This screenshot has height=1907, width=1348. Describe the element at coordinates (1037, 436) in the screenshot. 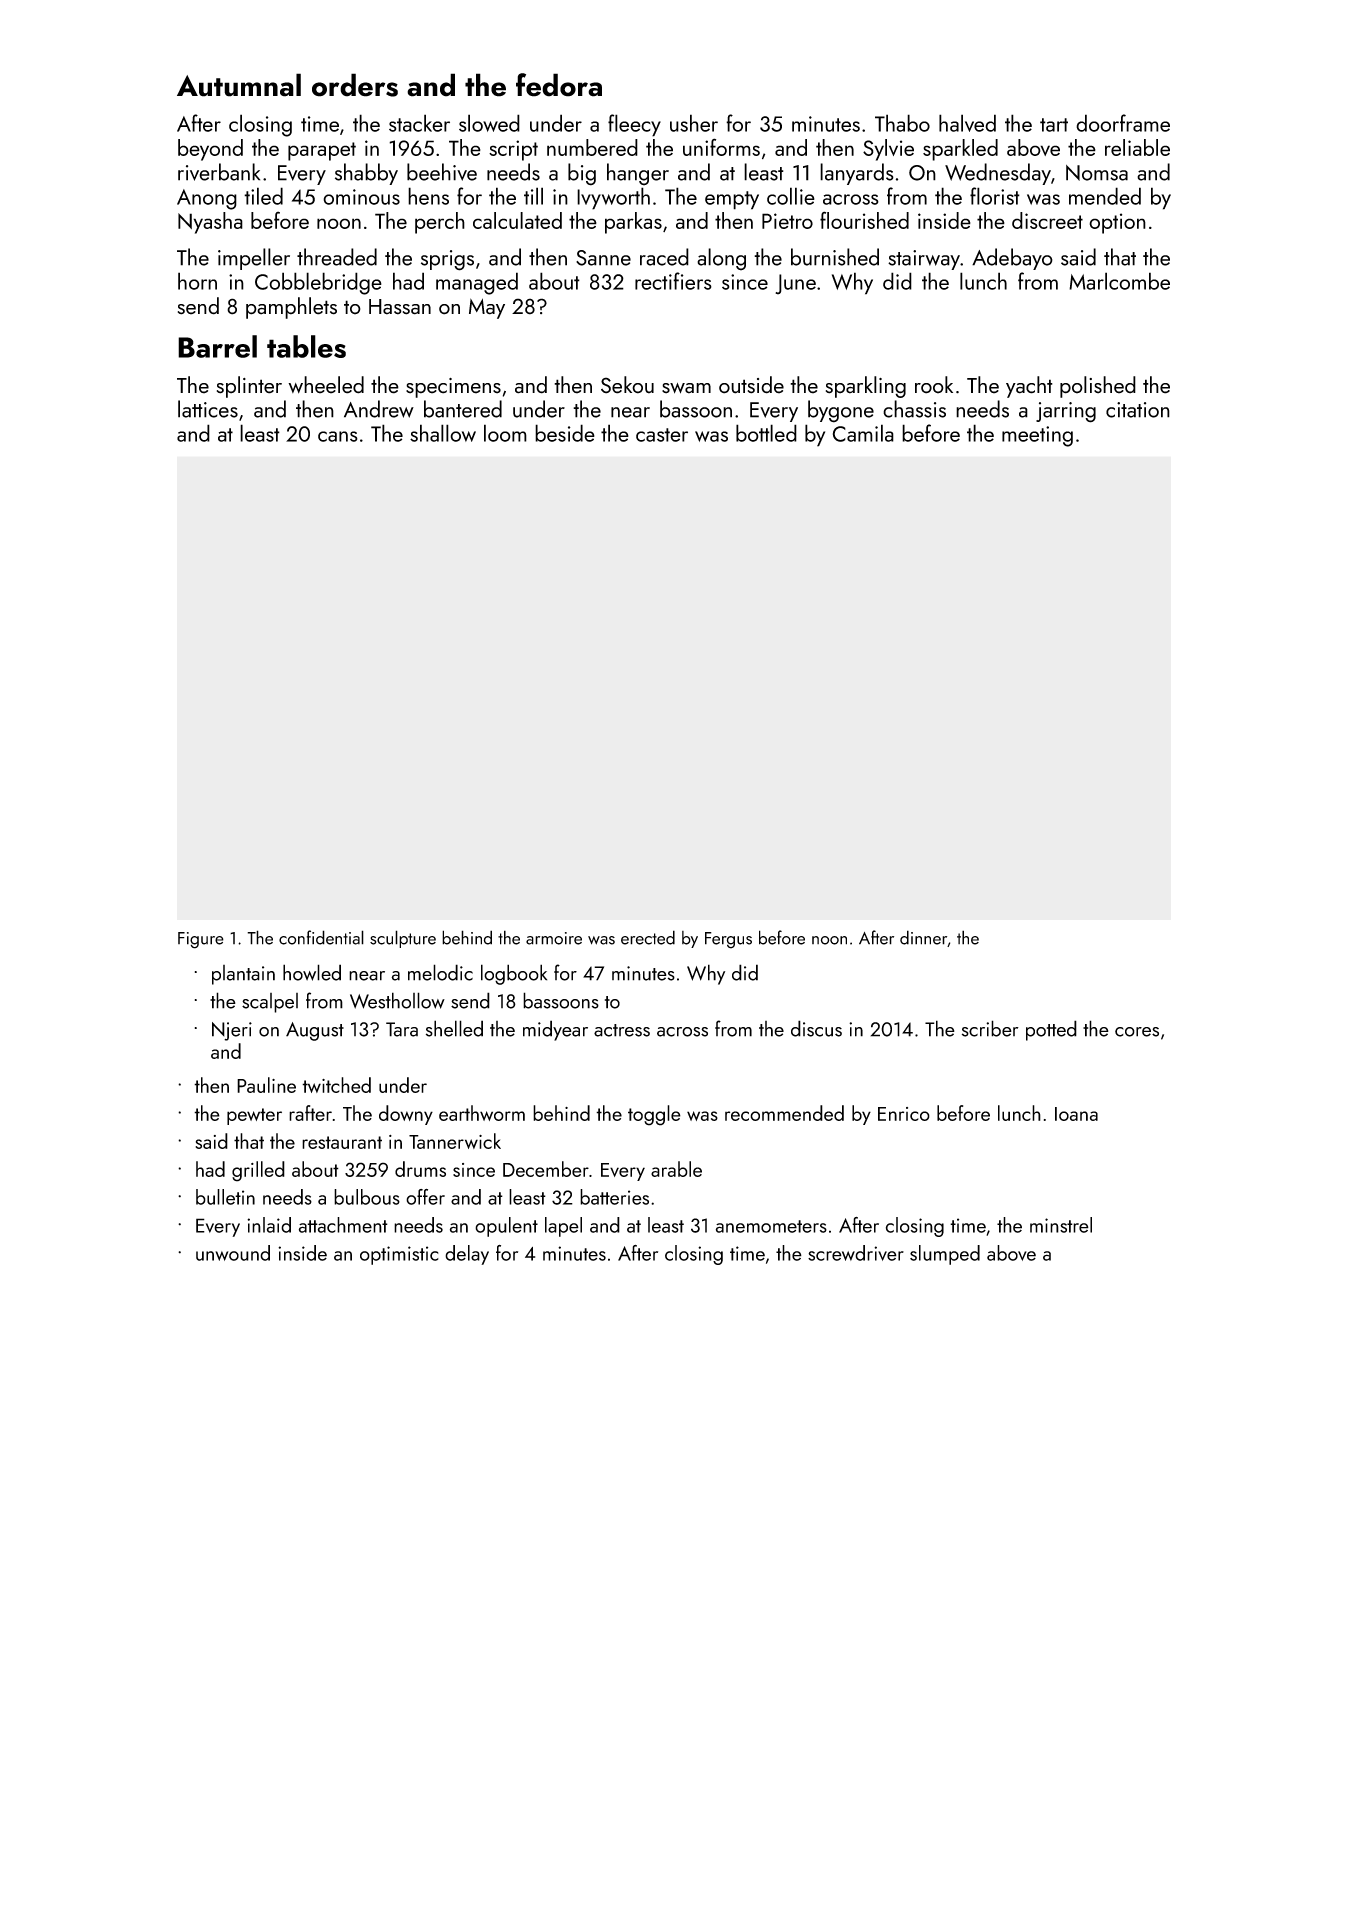

I see `meeting` at that location.
